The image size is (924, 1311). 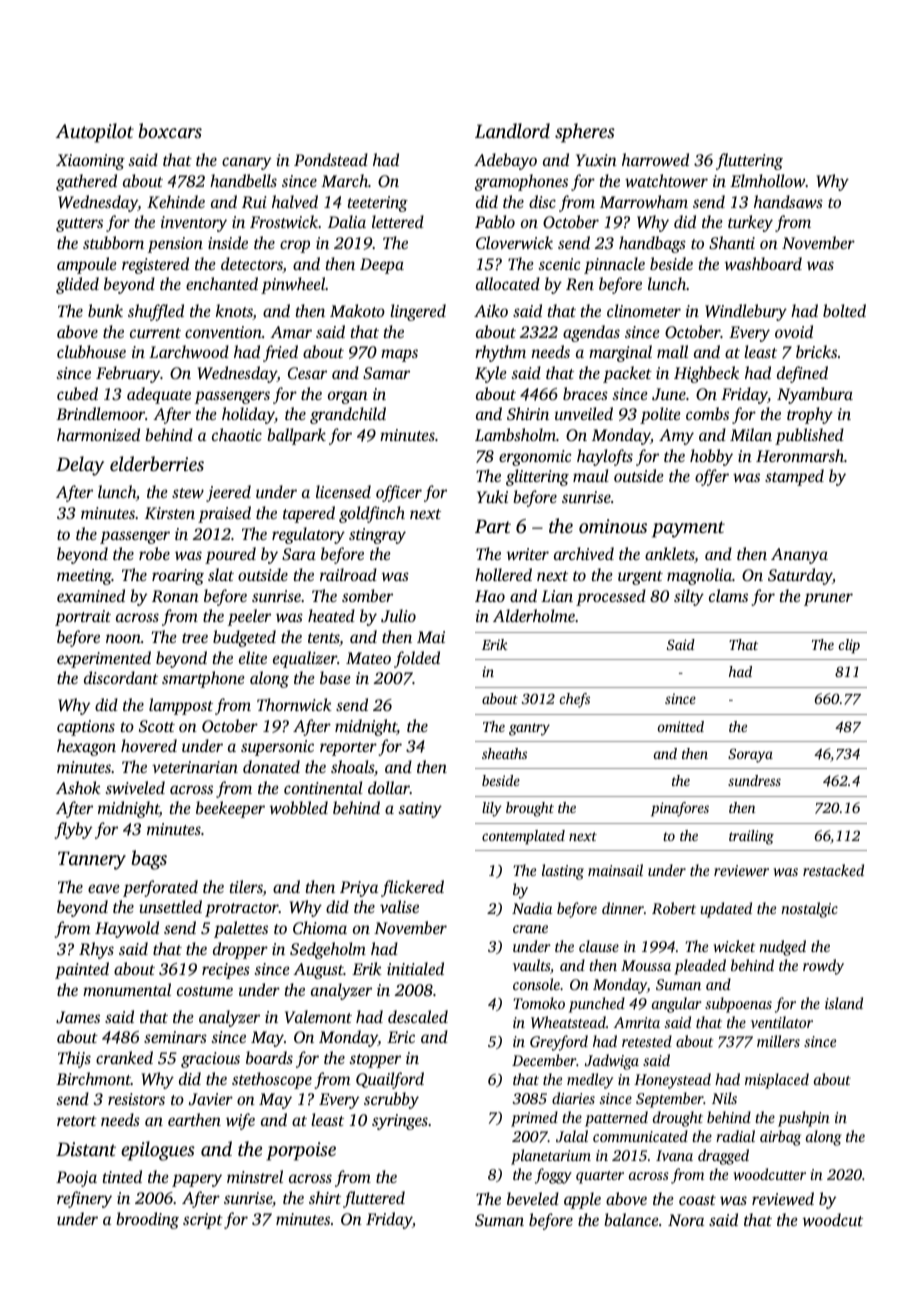 What do you see at coordinates (348, 574) in the document?
I see `railroad` at bounding box center [348, 574].
